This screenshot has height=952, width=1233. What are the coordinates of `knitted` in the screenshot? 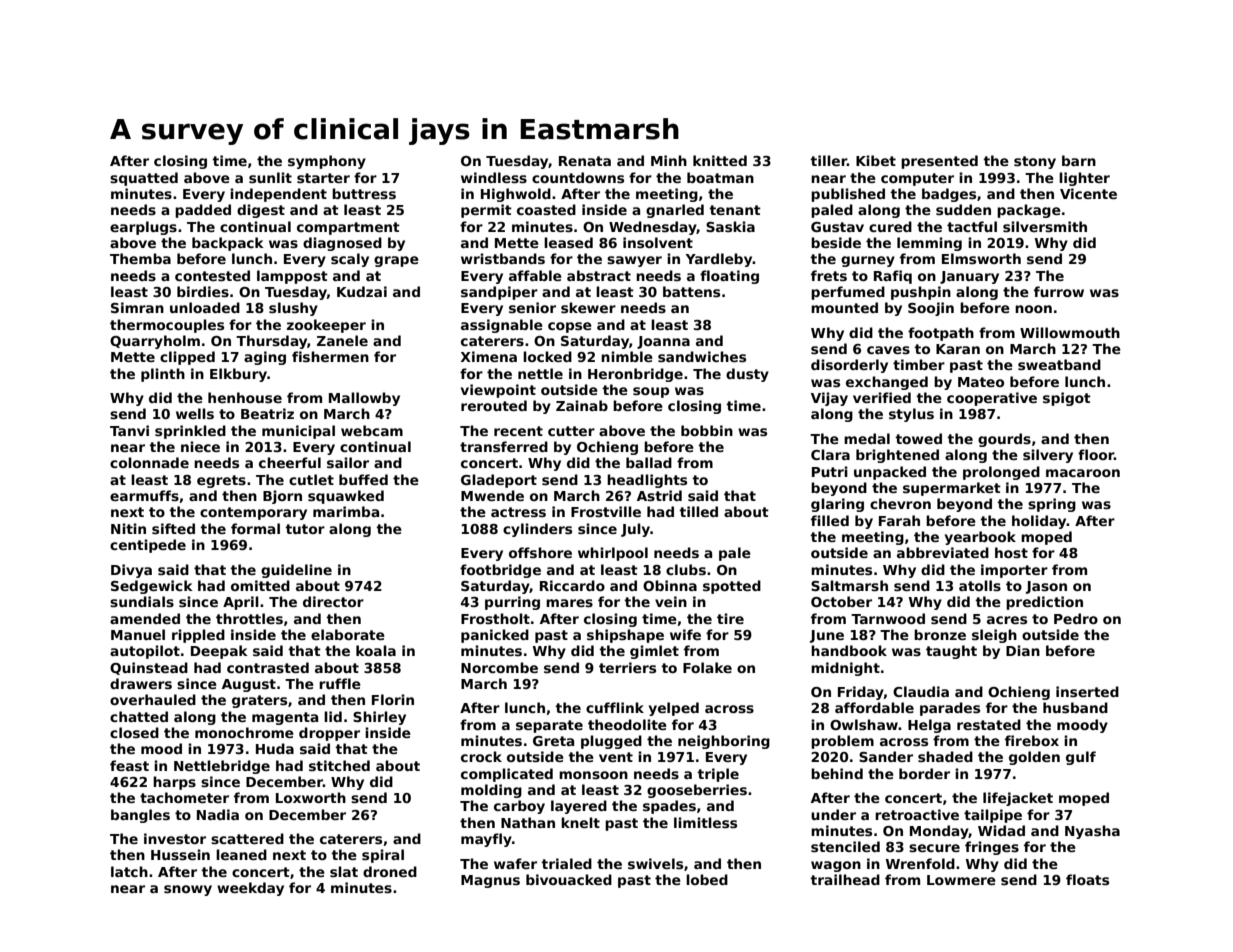 It's located at (720, 160).
